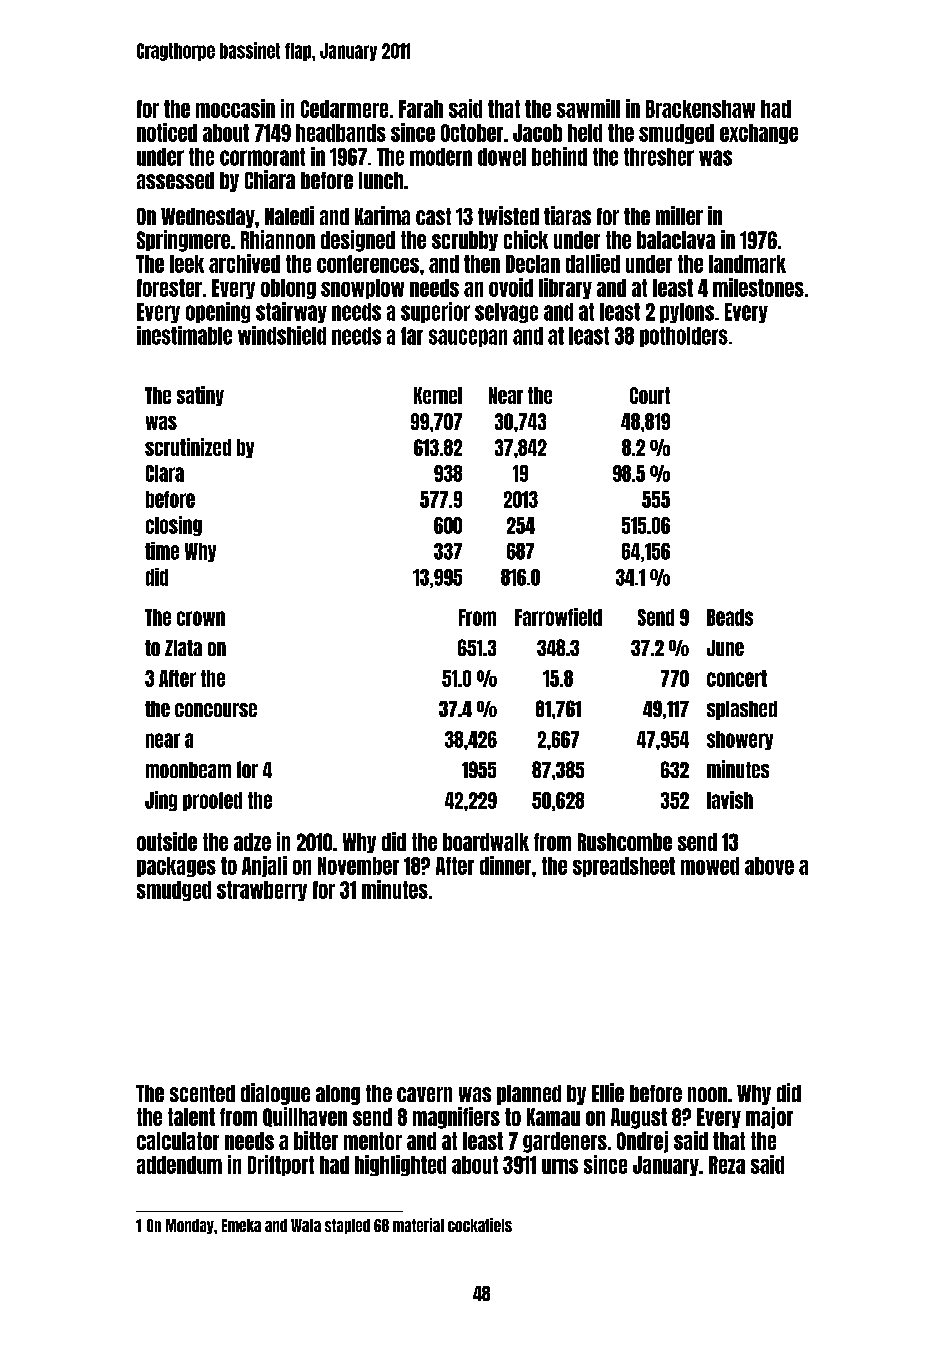  What do you see at coordinates (306, 1225) in the document?
I see `Wafa` at bounding box center [306, 1225].
